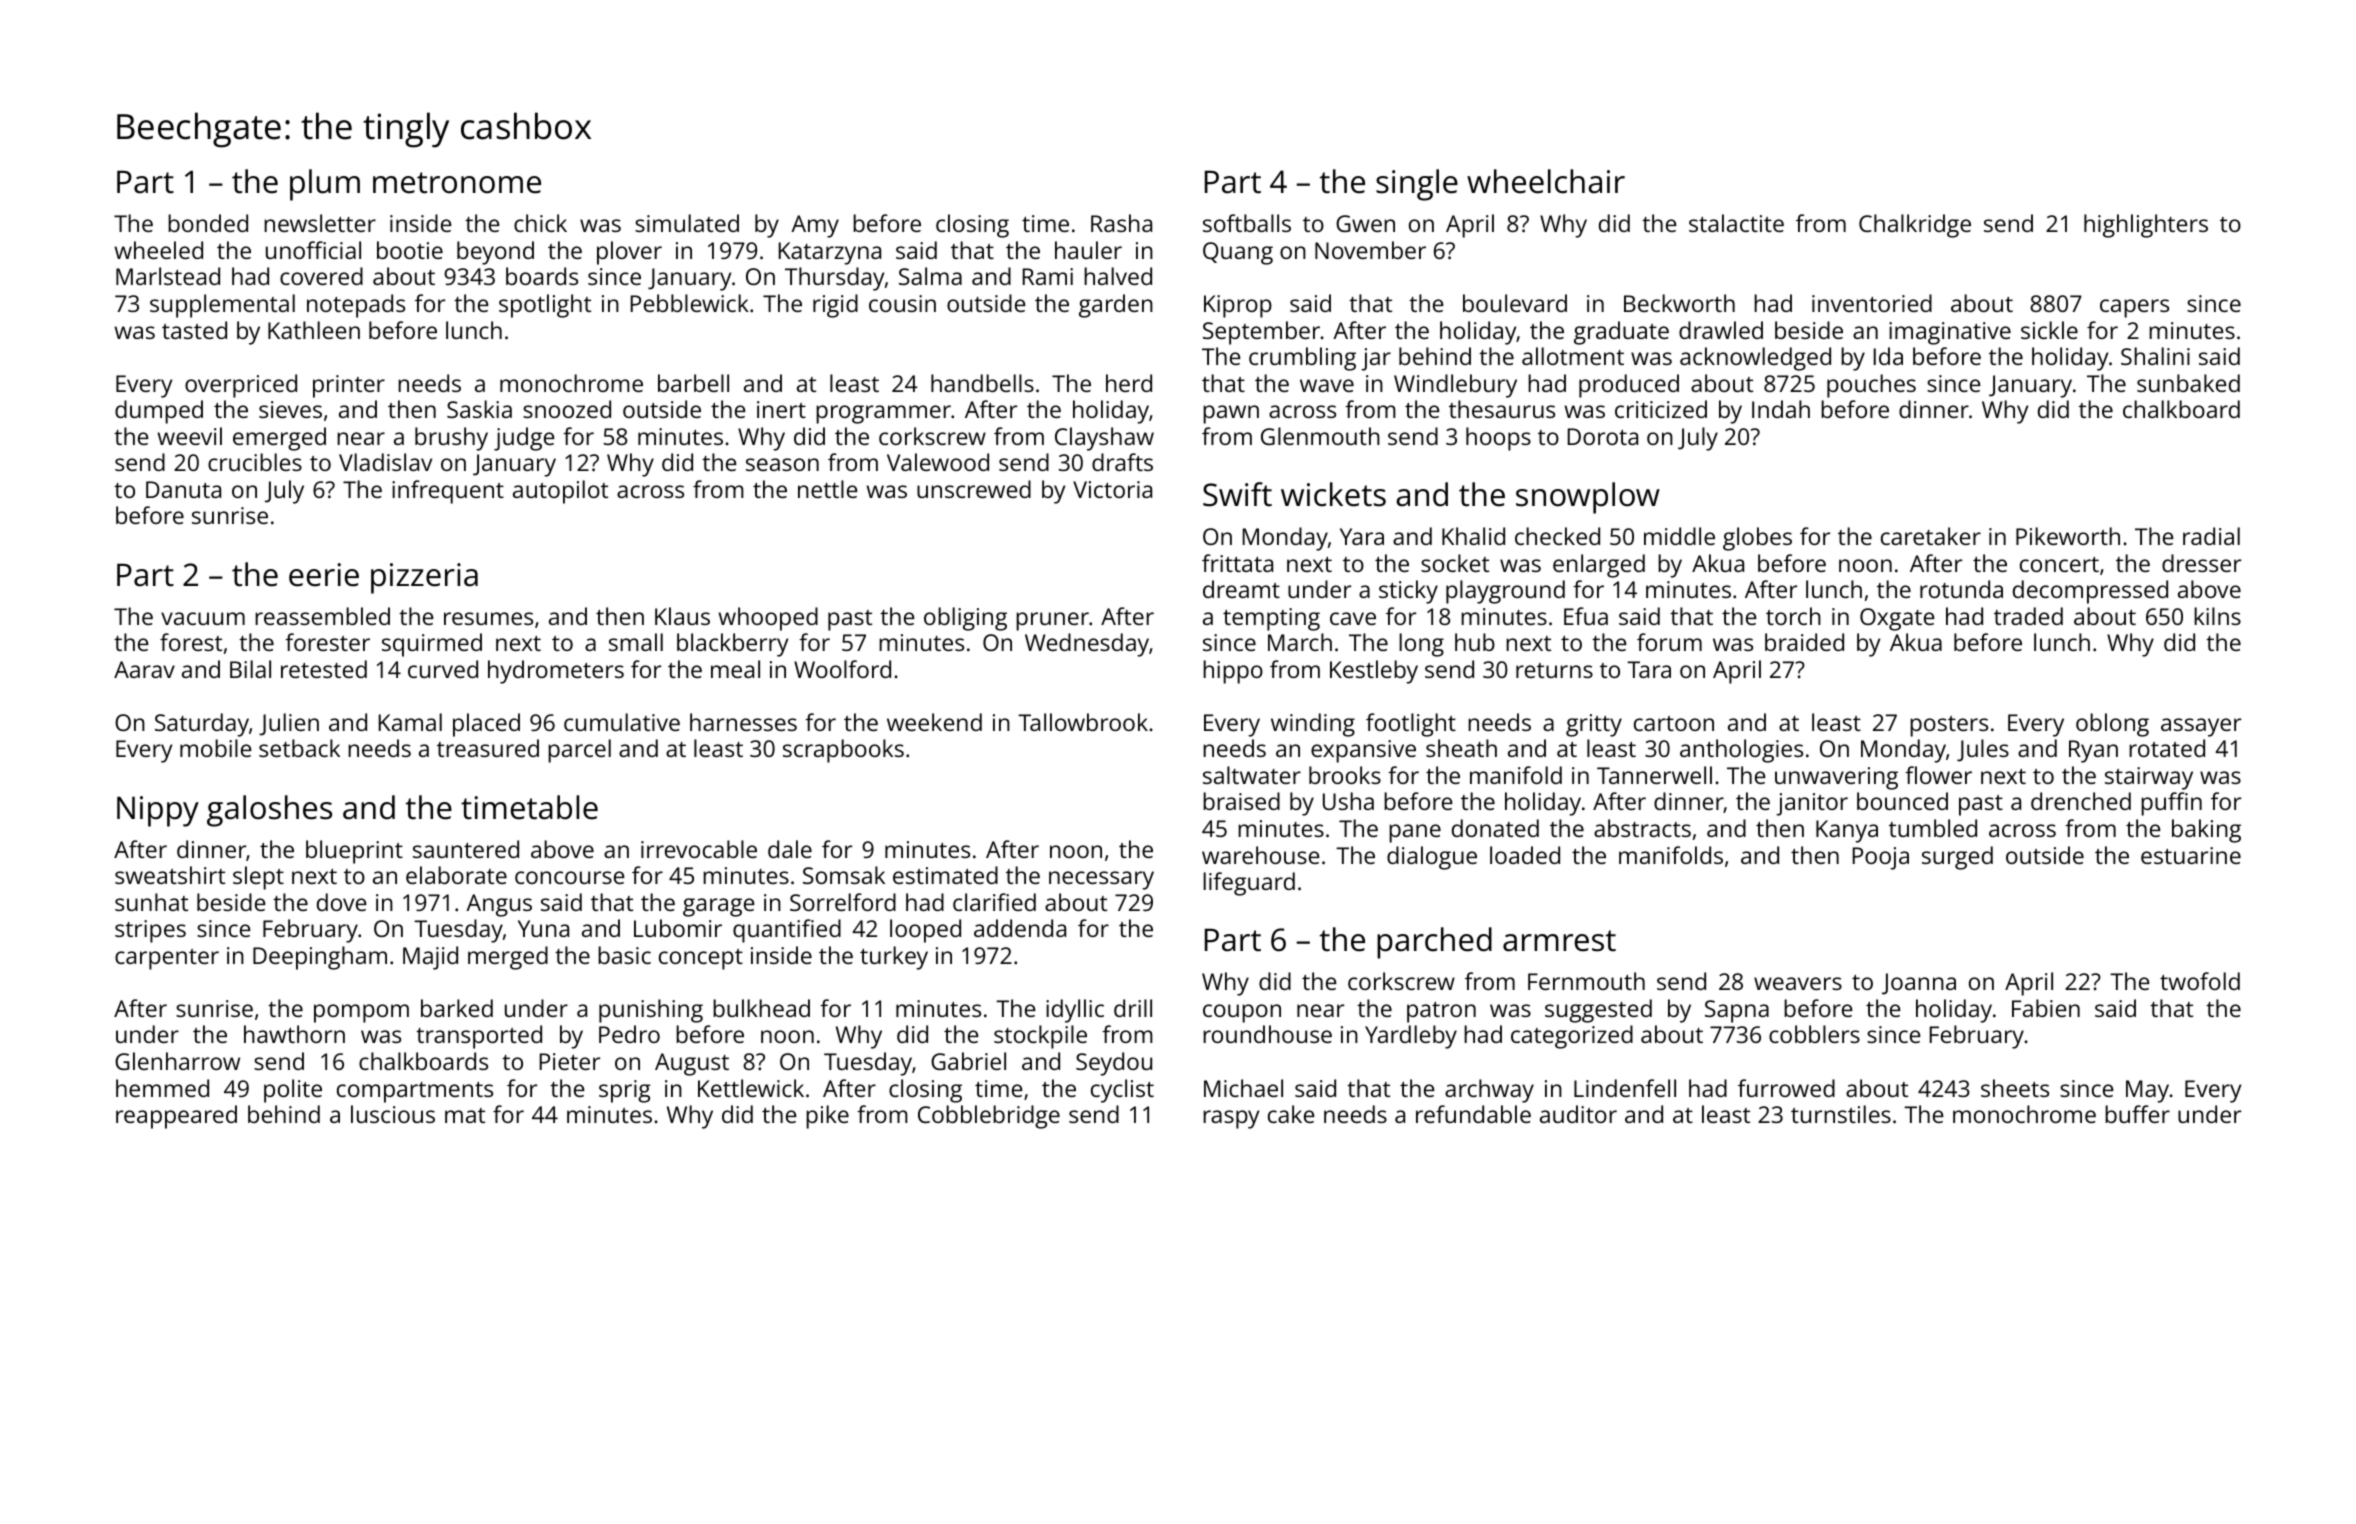  What do you see at coordinates (1242, 1013) in the screenshot?
I see `coupon` at bounding box center [1242, 1013].
